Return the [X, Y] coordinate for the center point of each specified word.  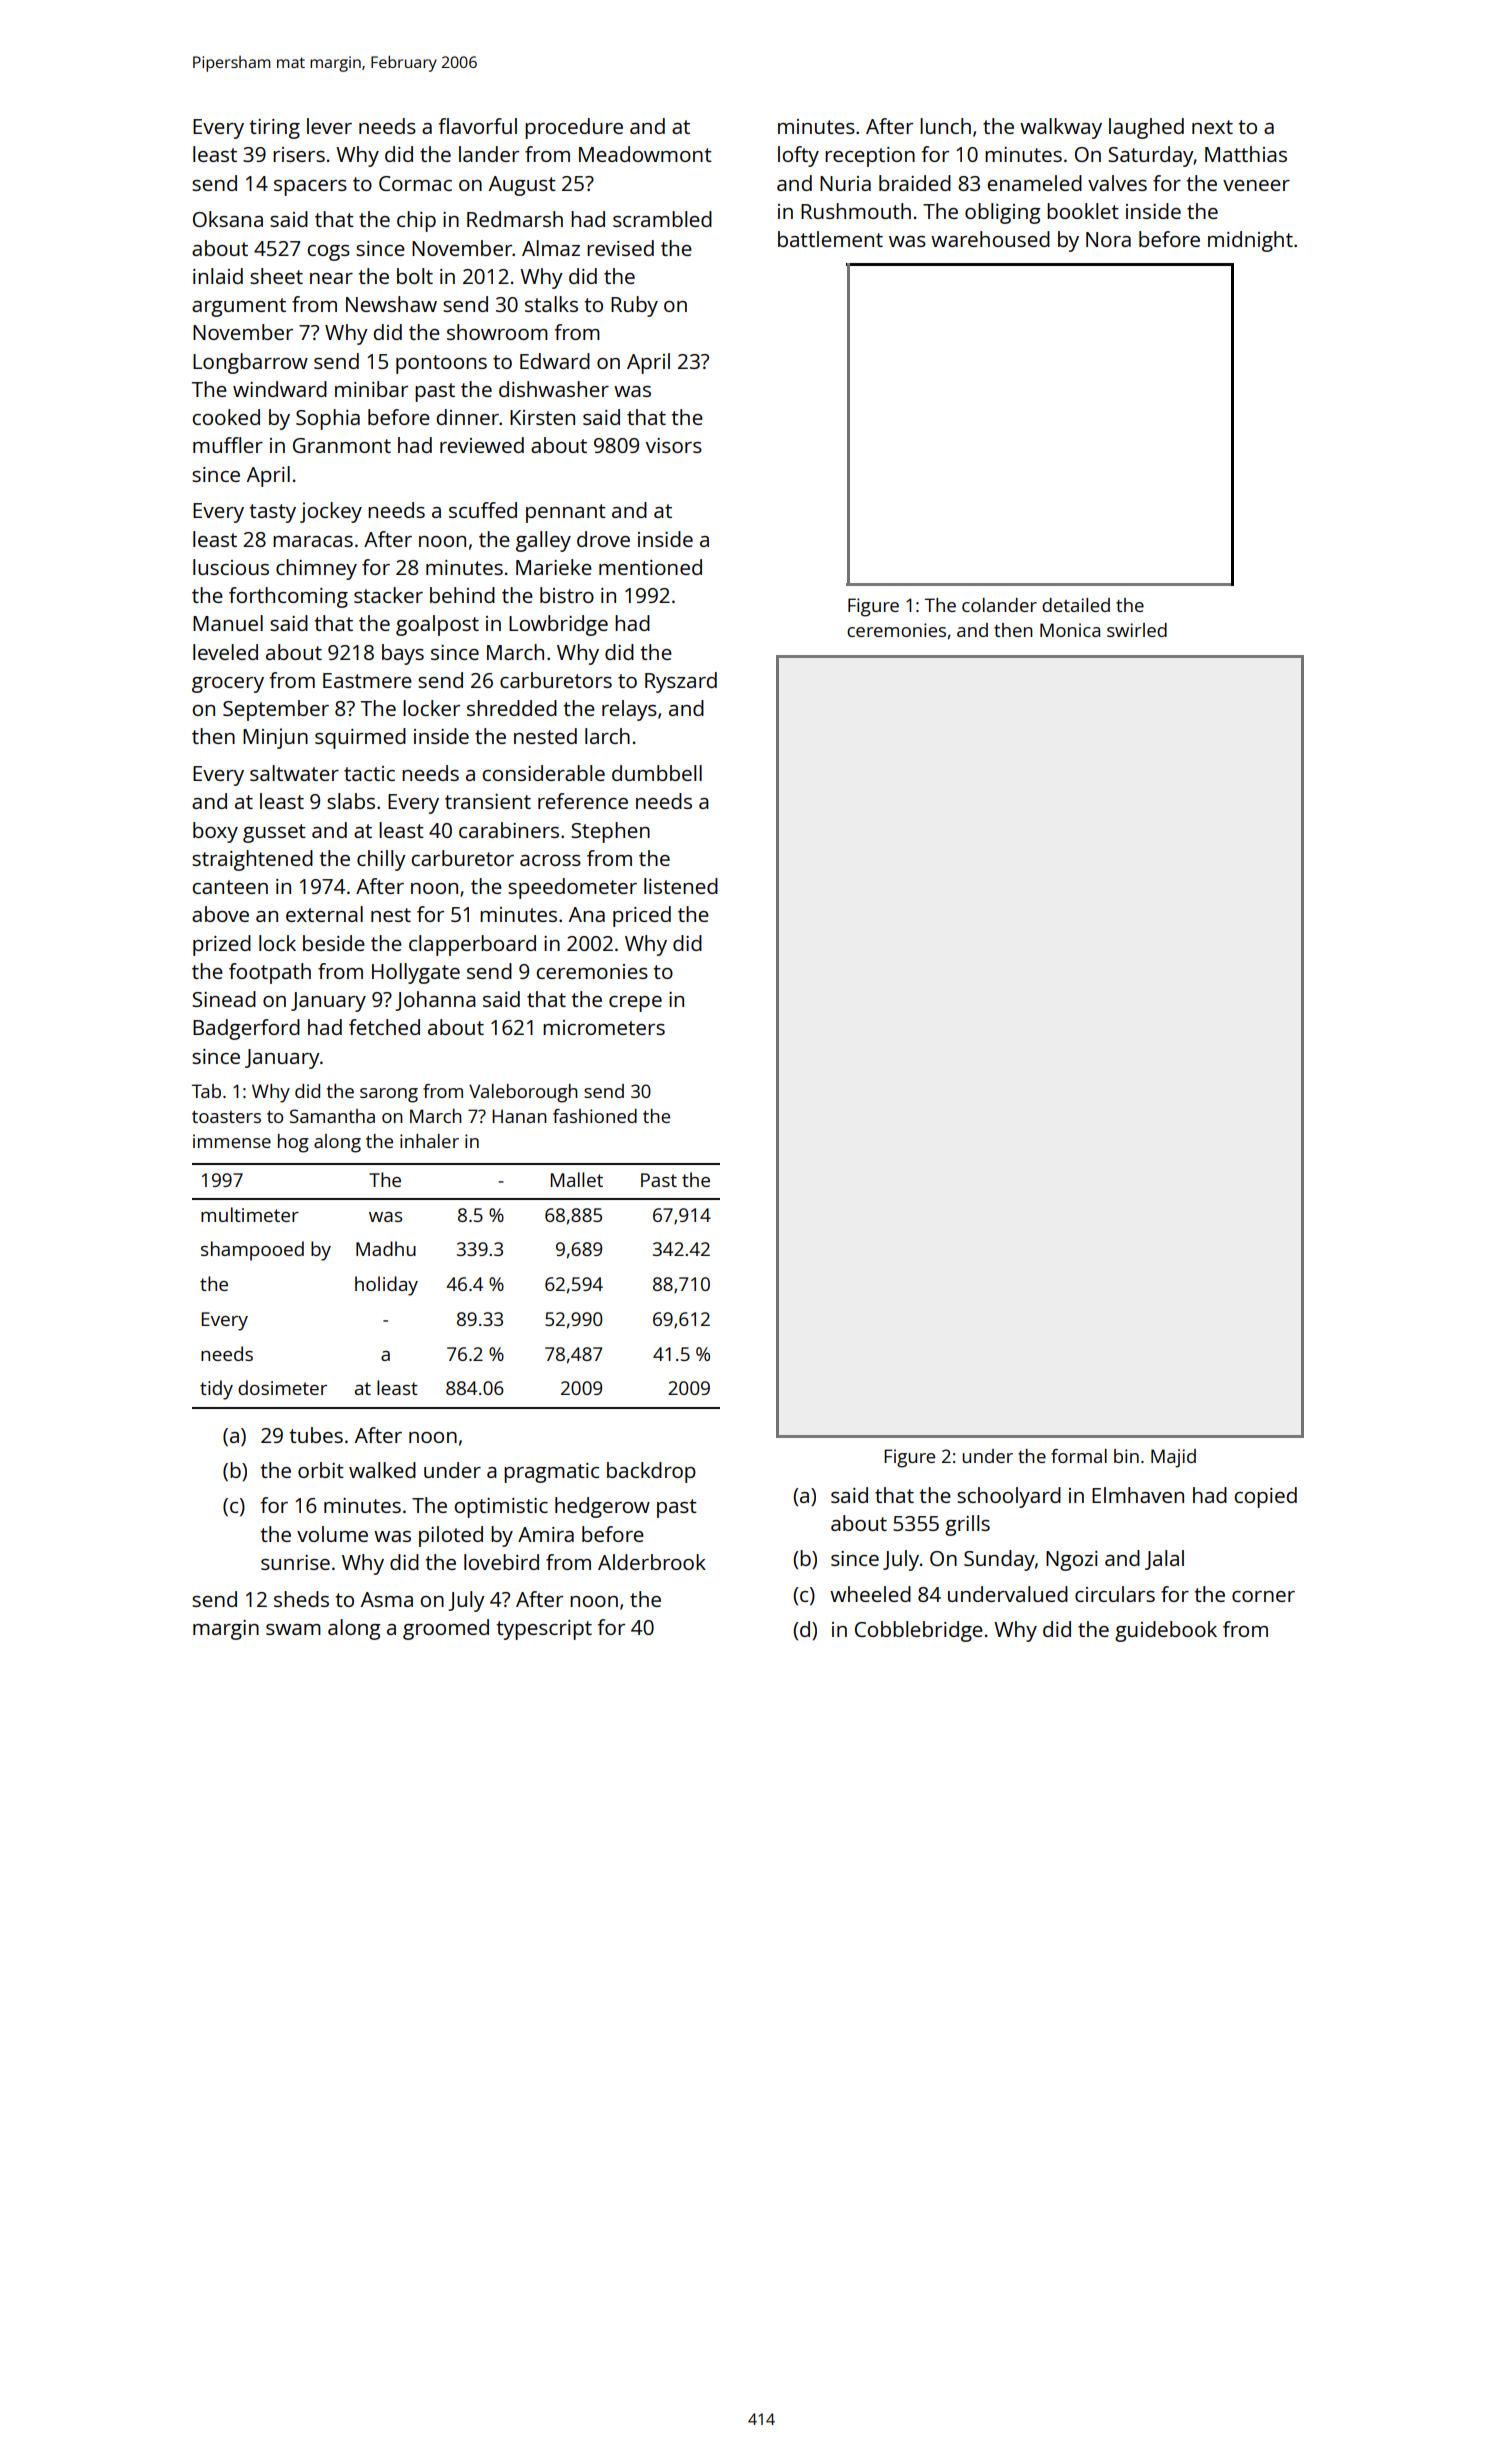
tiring [275, 129]
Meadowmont [645, 154]
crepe [635, 1004]
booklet [1083, 211]
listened [681, 886]
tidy [216, 1390]
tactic [369, 773]
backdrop [651, 1472]
